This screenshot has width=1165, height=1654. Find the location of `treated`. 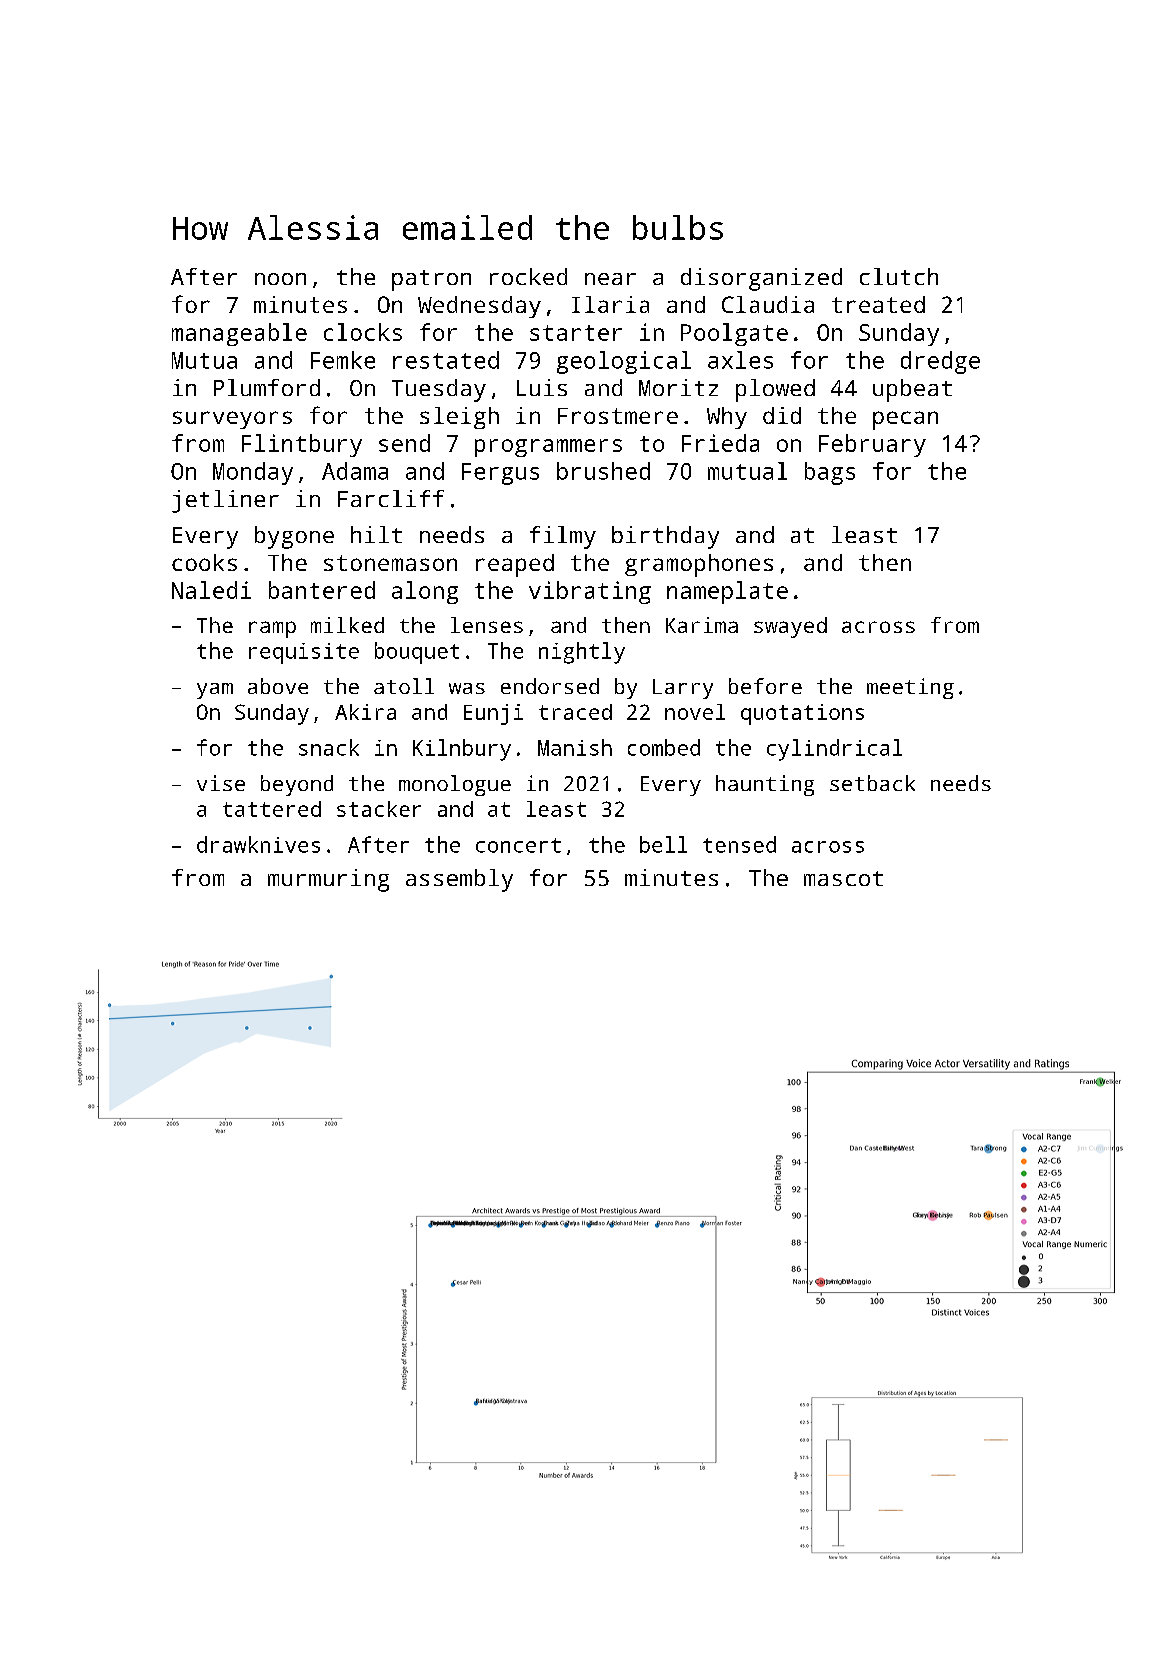

treated is located at coordinates (878, 304).
